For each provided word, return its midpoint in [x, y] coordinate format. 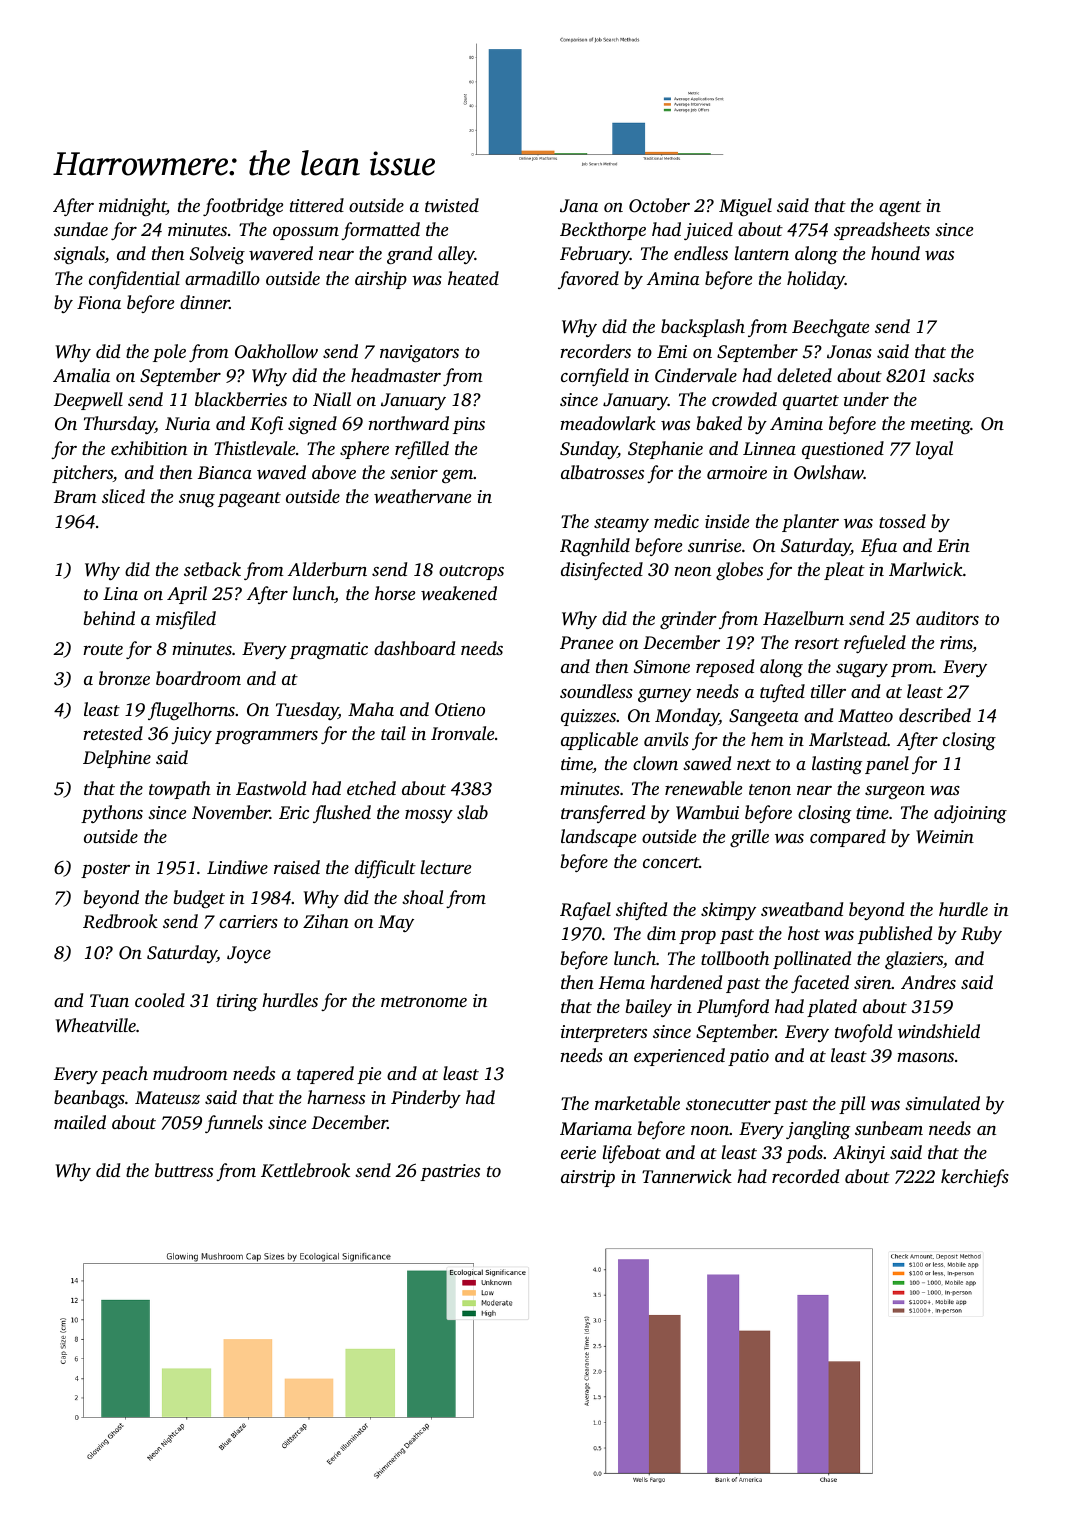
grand [409, 255]
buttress [184, 1170]
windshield [939, 1031]
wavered [281, 253]
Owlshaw [829, 472]
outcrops [471, 572]
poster [105, 870]
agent [900, 208]
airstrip [588, 1178]
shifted [641, 911]
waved [281, 472]
